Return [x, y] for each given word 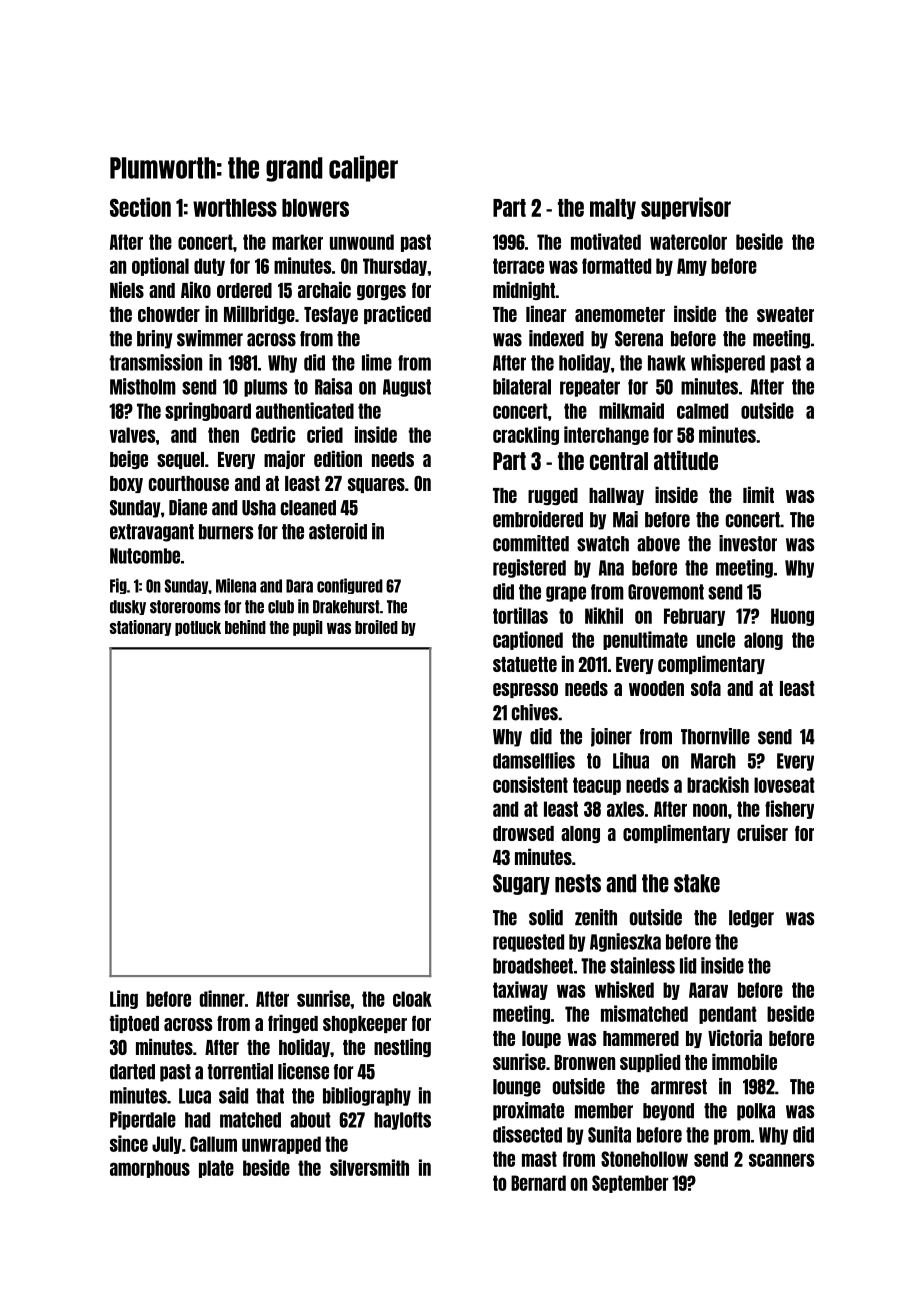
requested [528, 943]
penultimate [645, 640]
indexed [556, 338]
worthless [235, 208]
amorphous [150, 1169]
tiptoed [134, 1023]
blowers [315, 208]
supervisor [686, 208]
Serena [639, 339]
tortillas [520, 615]
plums [265, 388]
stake [697, 883]
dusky [128, 607]
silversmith [369, 1167]
